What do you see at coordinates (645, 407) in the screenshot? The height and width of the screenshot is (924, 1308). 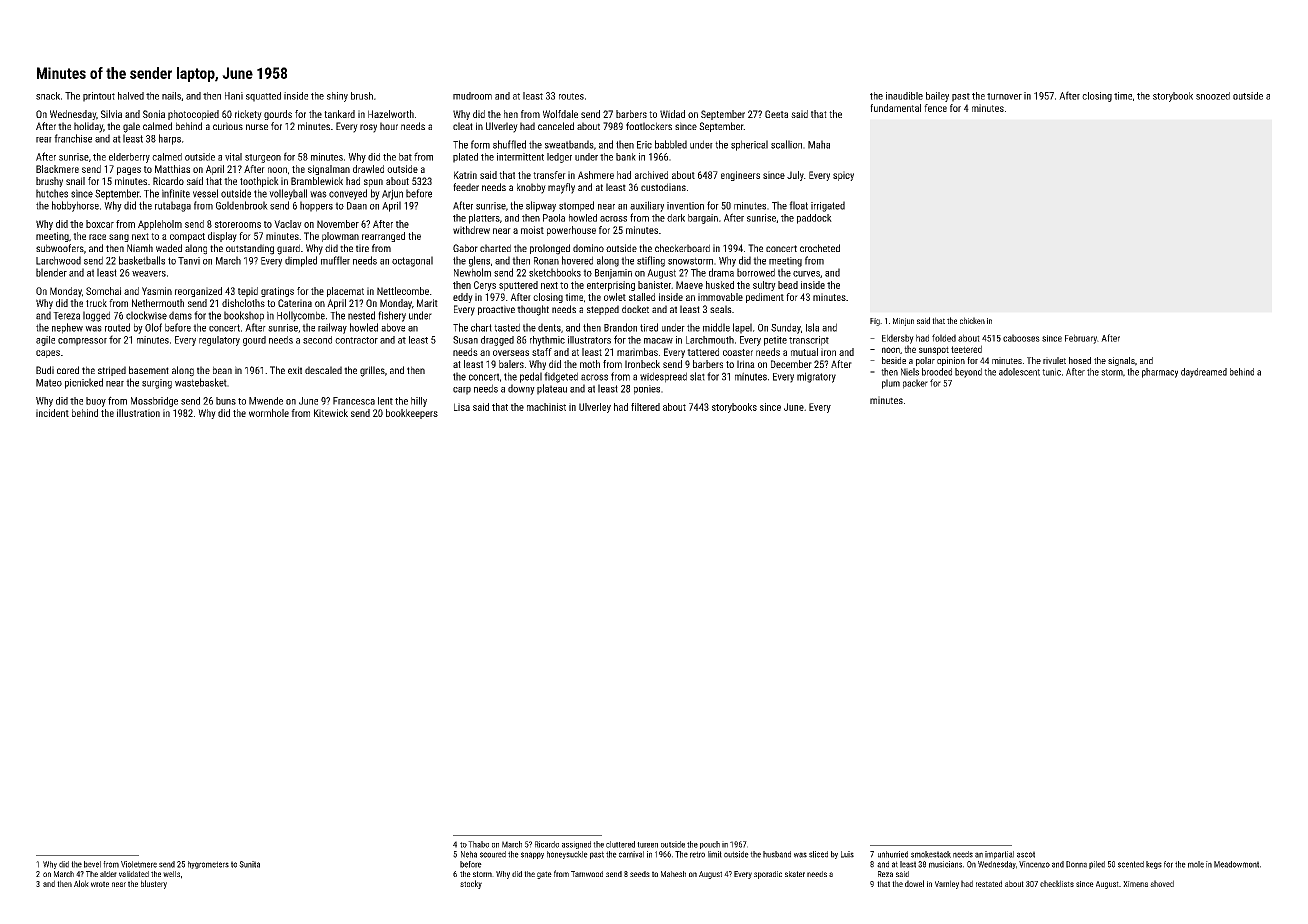 I see `filtered` at bounding box center [645, 407].
